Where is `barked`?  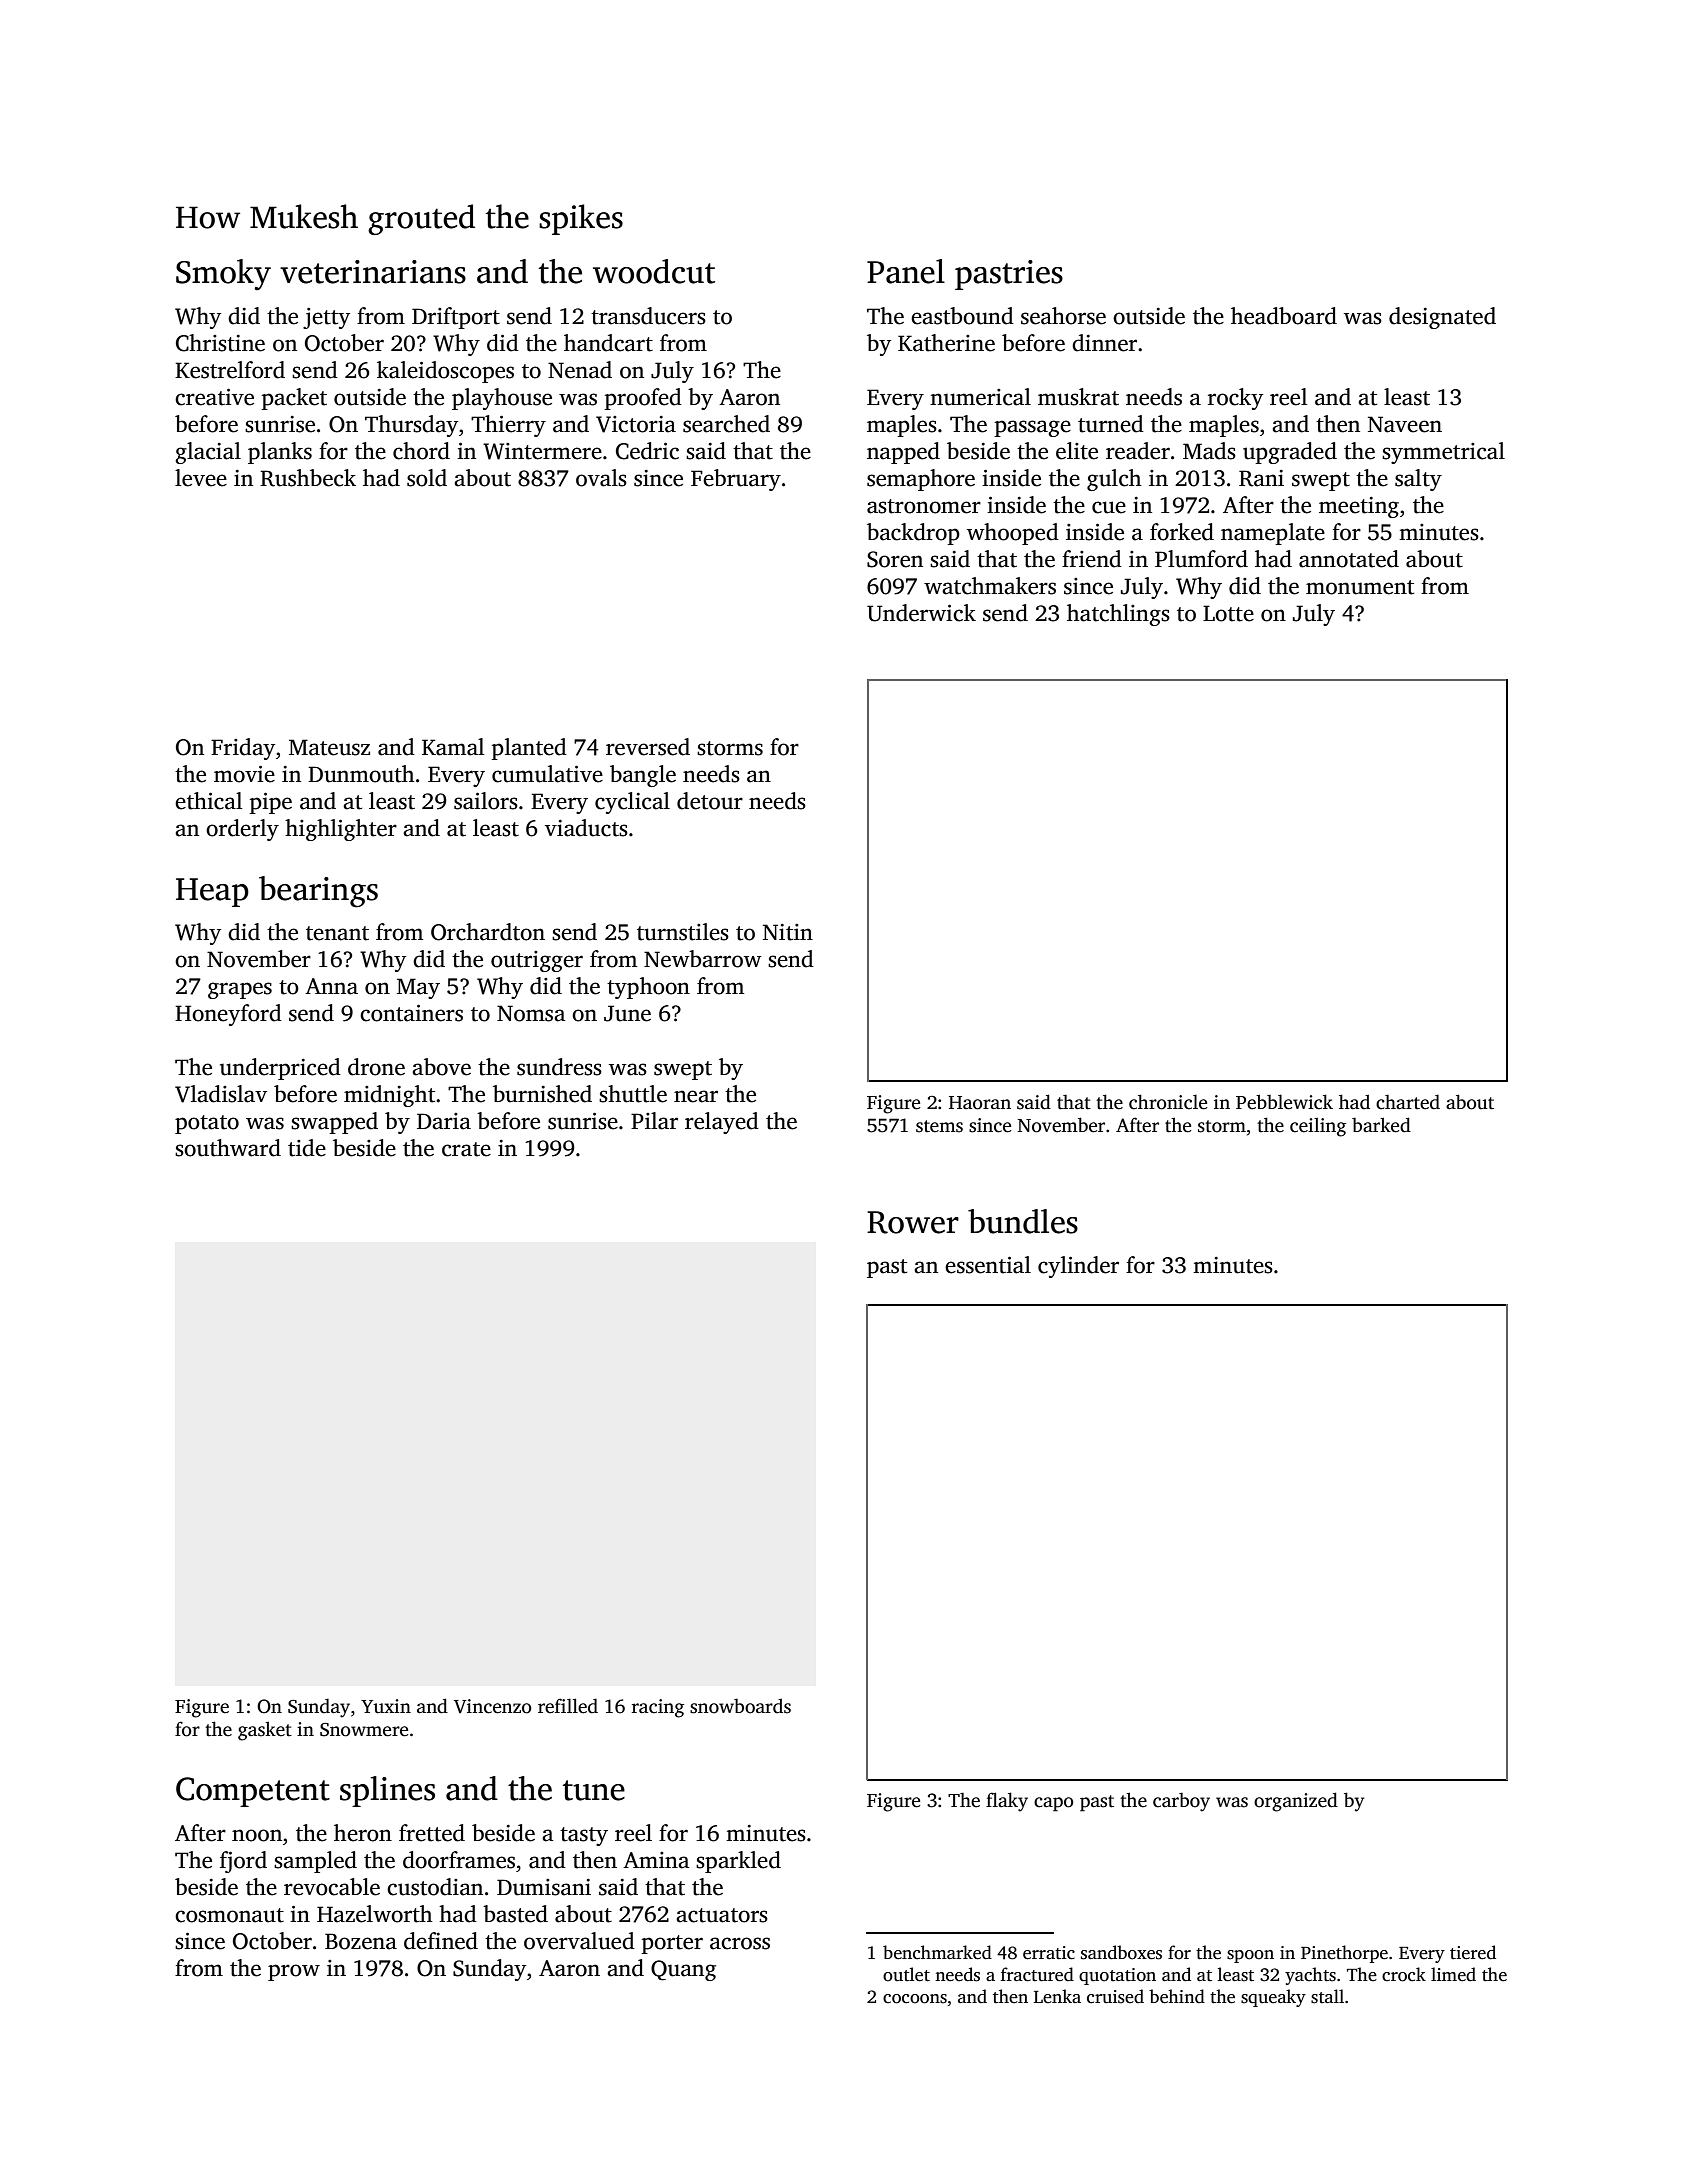 barked is located at coordinates (1381, 1125).
